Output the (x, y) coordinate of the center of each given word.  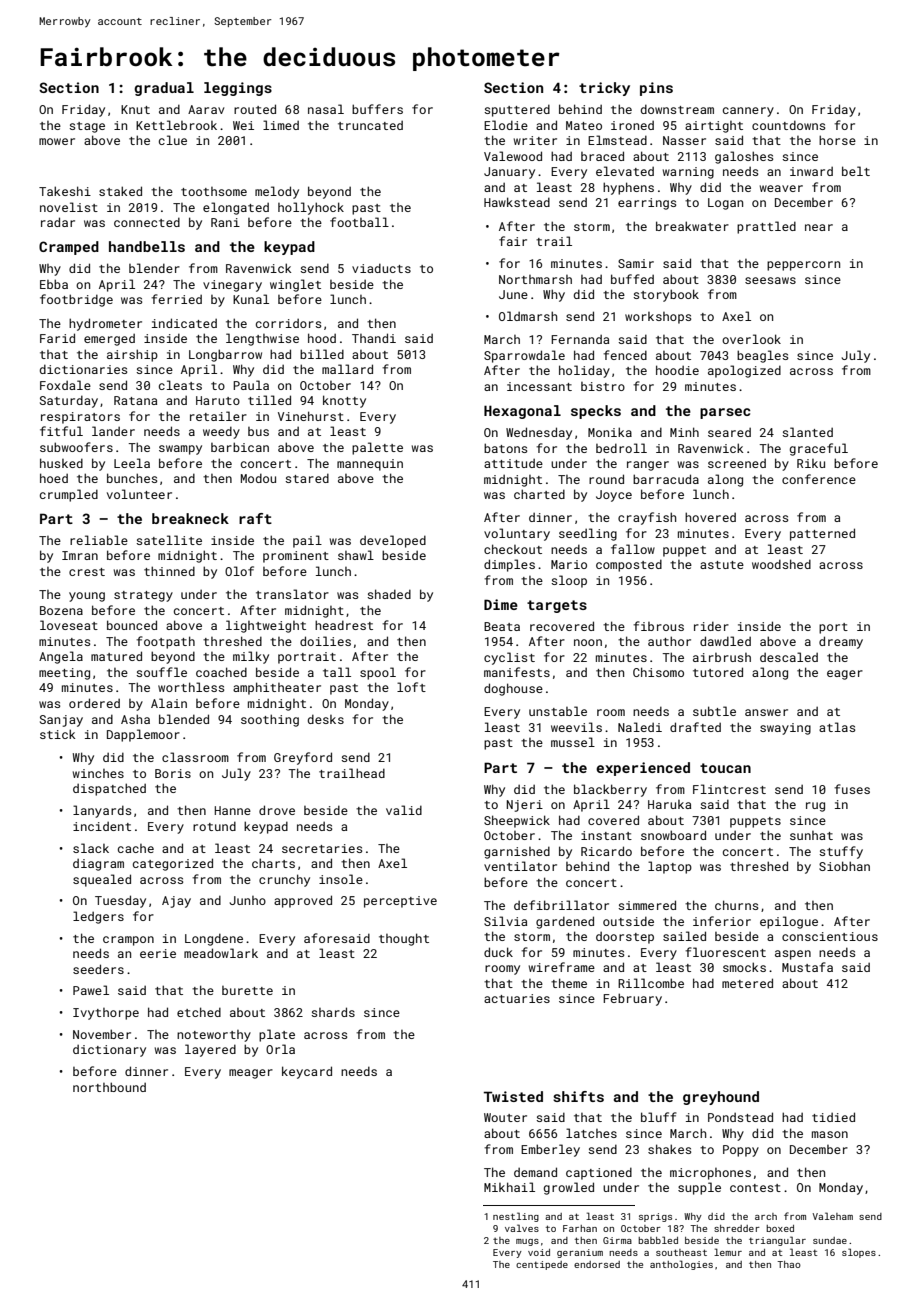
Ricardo (606, 851)
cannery (748, 112)
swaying (785, 729)
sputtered (517, 110)
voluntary (517, 534)
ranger (648, 466)
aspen (793, 955)
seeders (98, 969)
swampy (180, 450)
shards (333, 1012)
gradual (164, 89)
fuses (852, 789)
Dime (501, 604)
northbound (109, 1087)
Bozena (61, 610)
